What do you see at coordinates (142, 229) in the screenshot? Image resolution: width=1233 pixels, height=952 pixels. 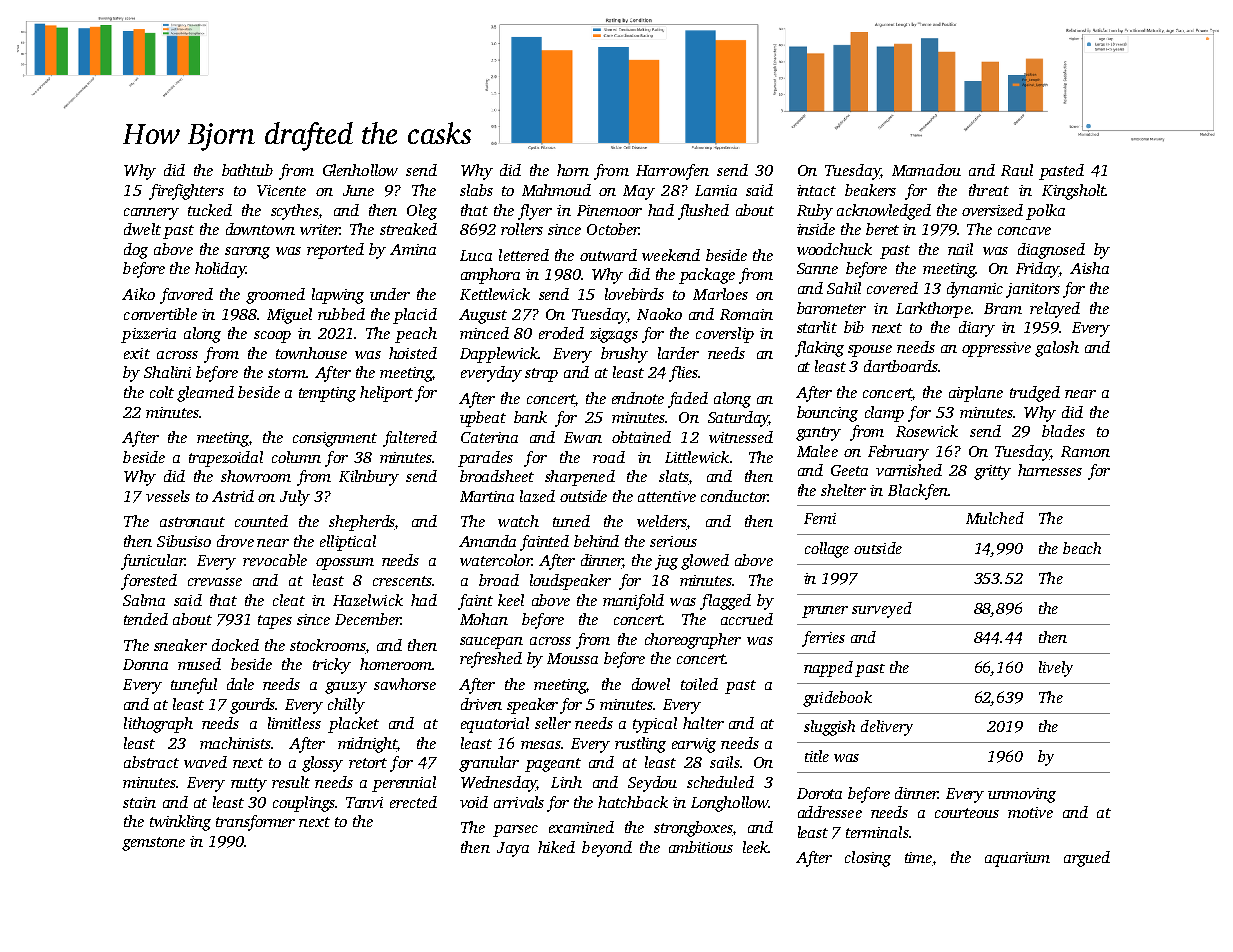 I see `dwelt` at bounding box center [142, 229].
